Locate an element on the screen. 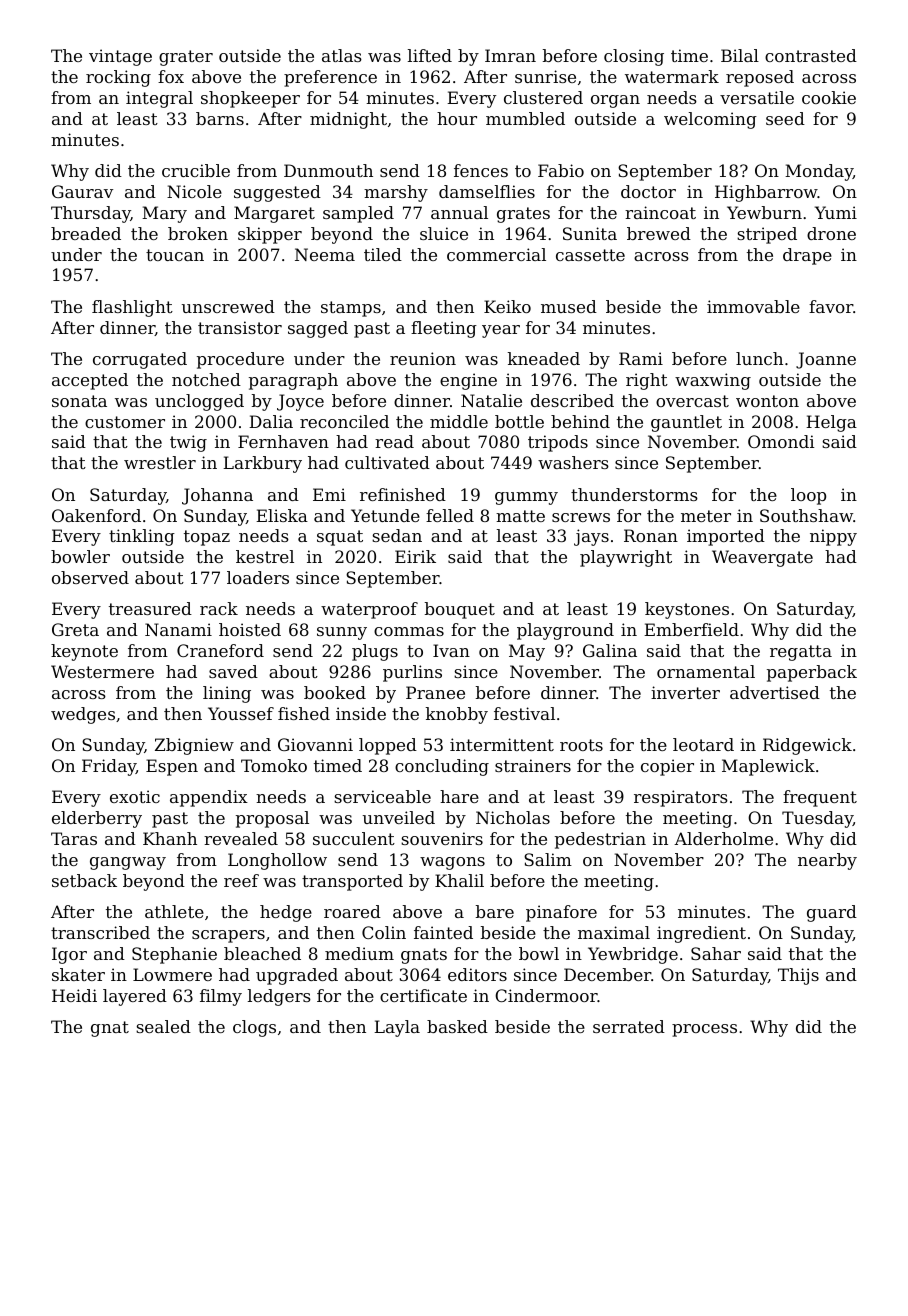 This screenshot has width=908, height=1316. observed is located at coordinates (90, 577).
